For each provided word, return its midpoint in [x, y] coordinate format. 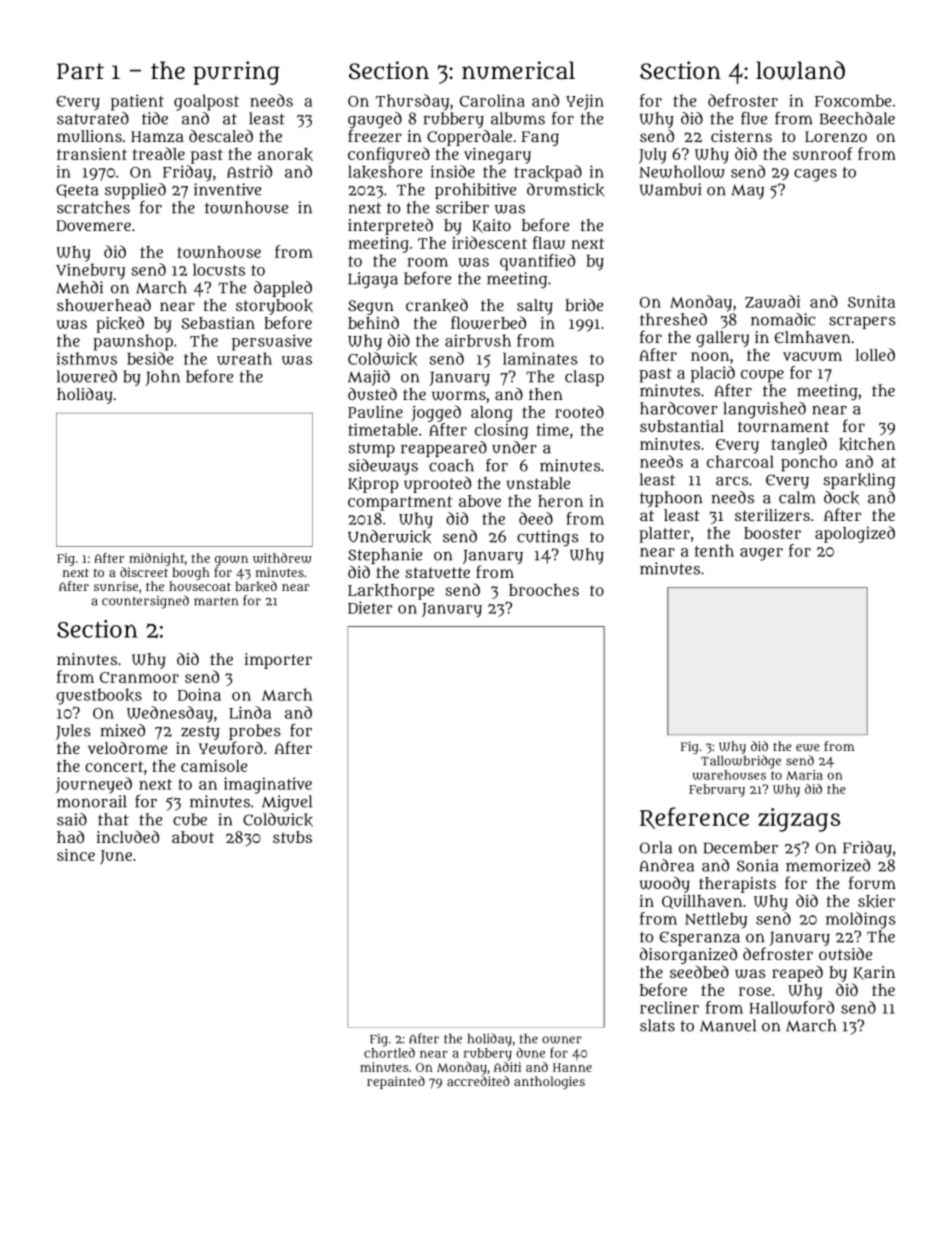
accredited [478, 1081]
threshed [673, 319]
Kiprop [373, 485]
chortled [389, 1053]
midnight [157, 559]
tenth [714, 550]
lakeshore [385, 172]
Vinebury [90, 271]
